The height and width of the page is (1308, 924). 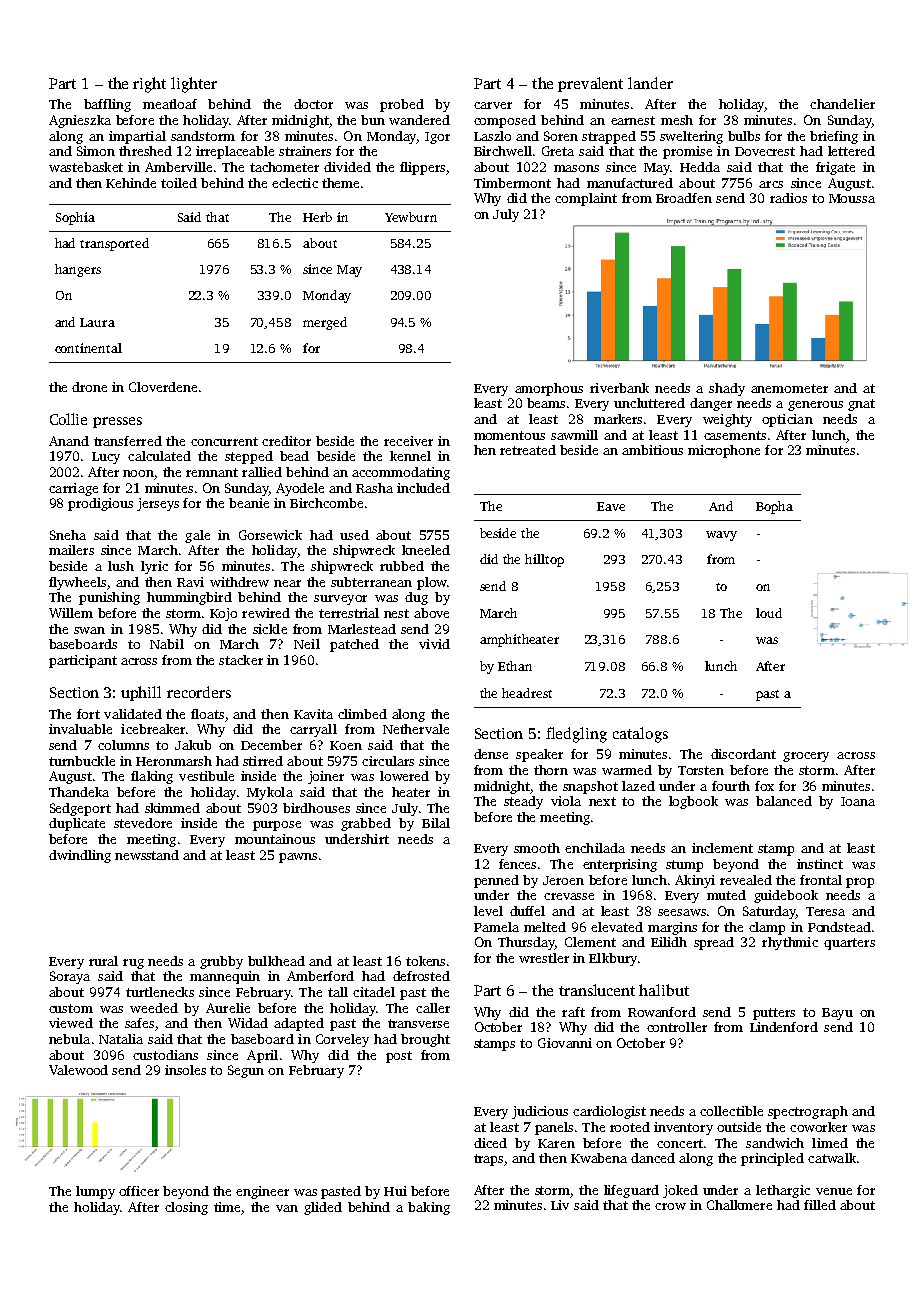 What do you see at coordinates (194, 85) in the page?
I see `lighter` at bounding box center [194, 85].
